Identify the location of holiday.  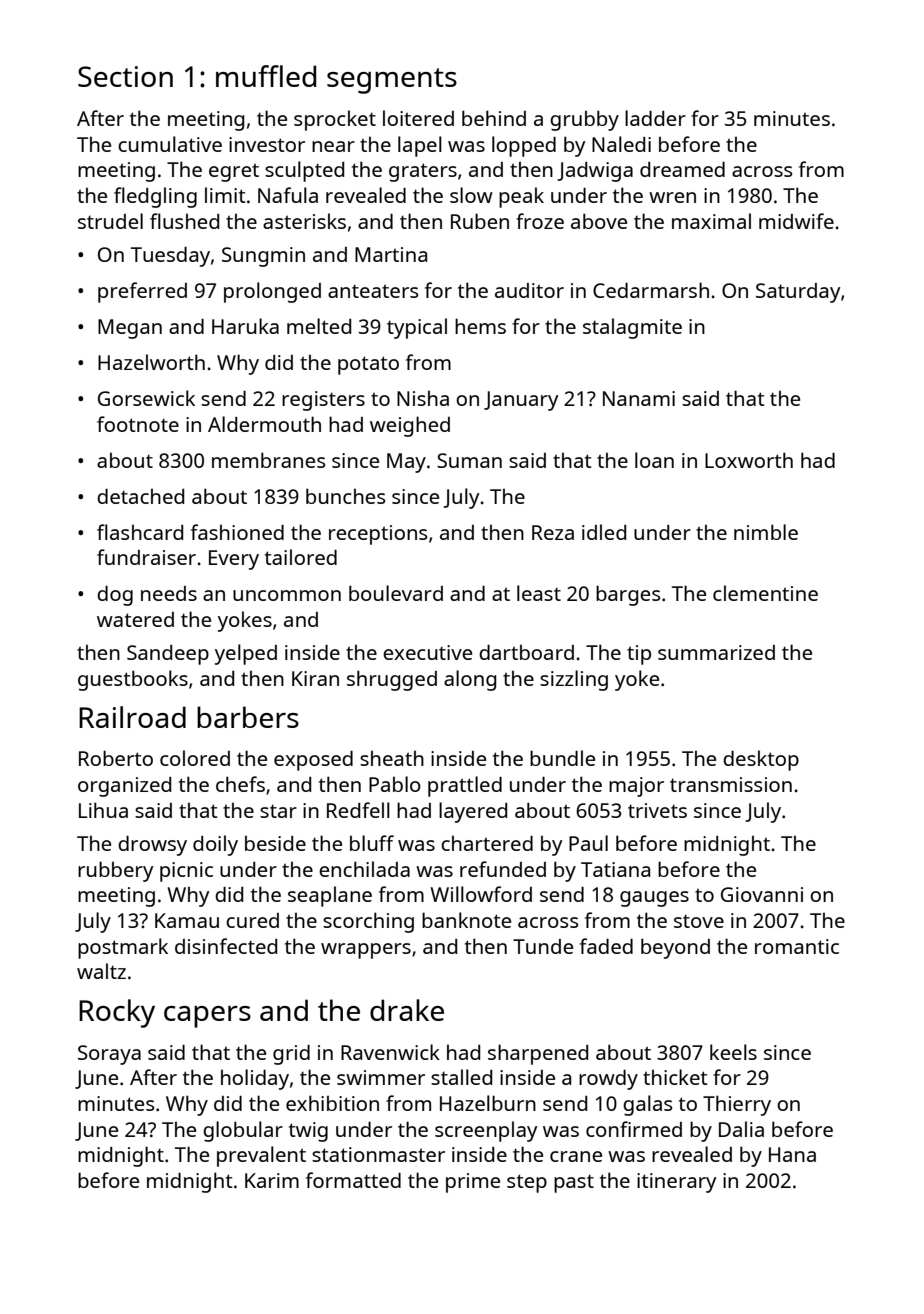
(255, 1079).
